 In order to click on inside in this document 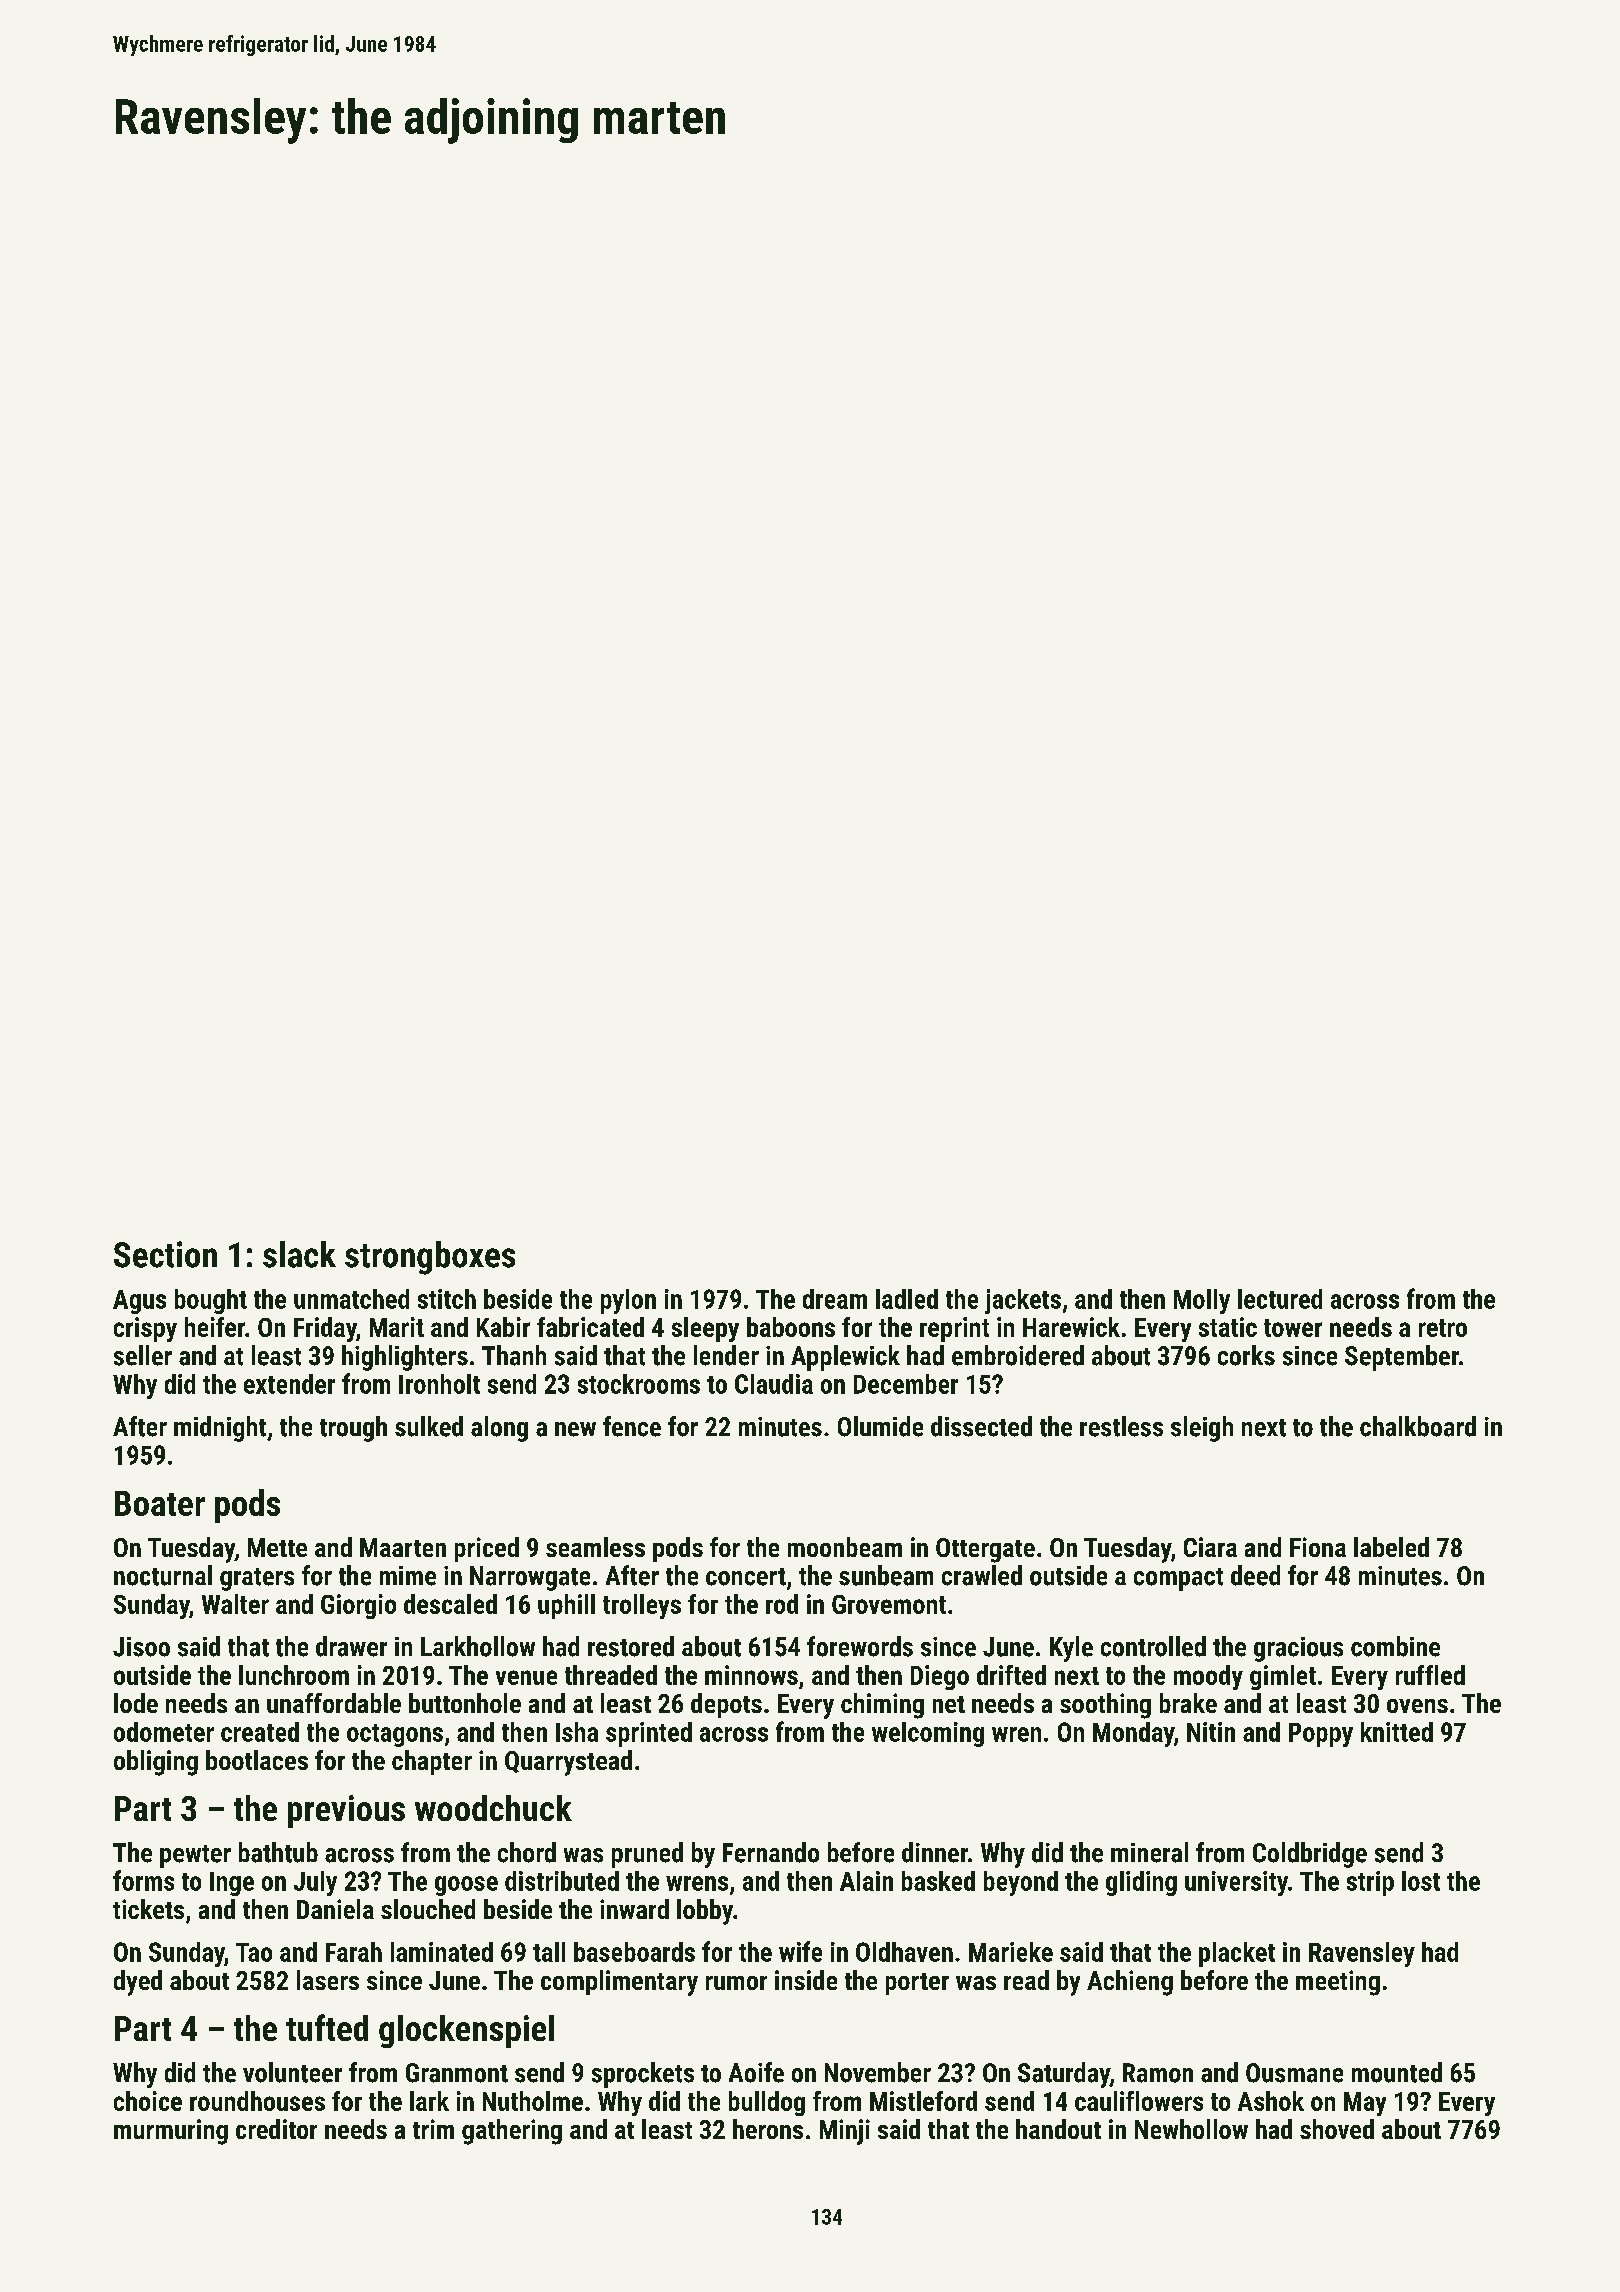, I will do `click(806, 1980)`.
